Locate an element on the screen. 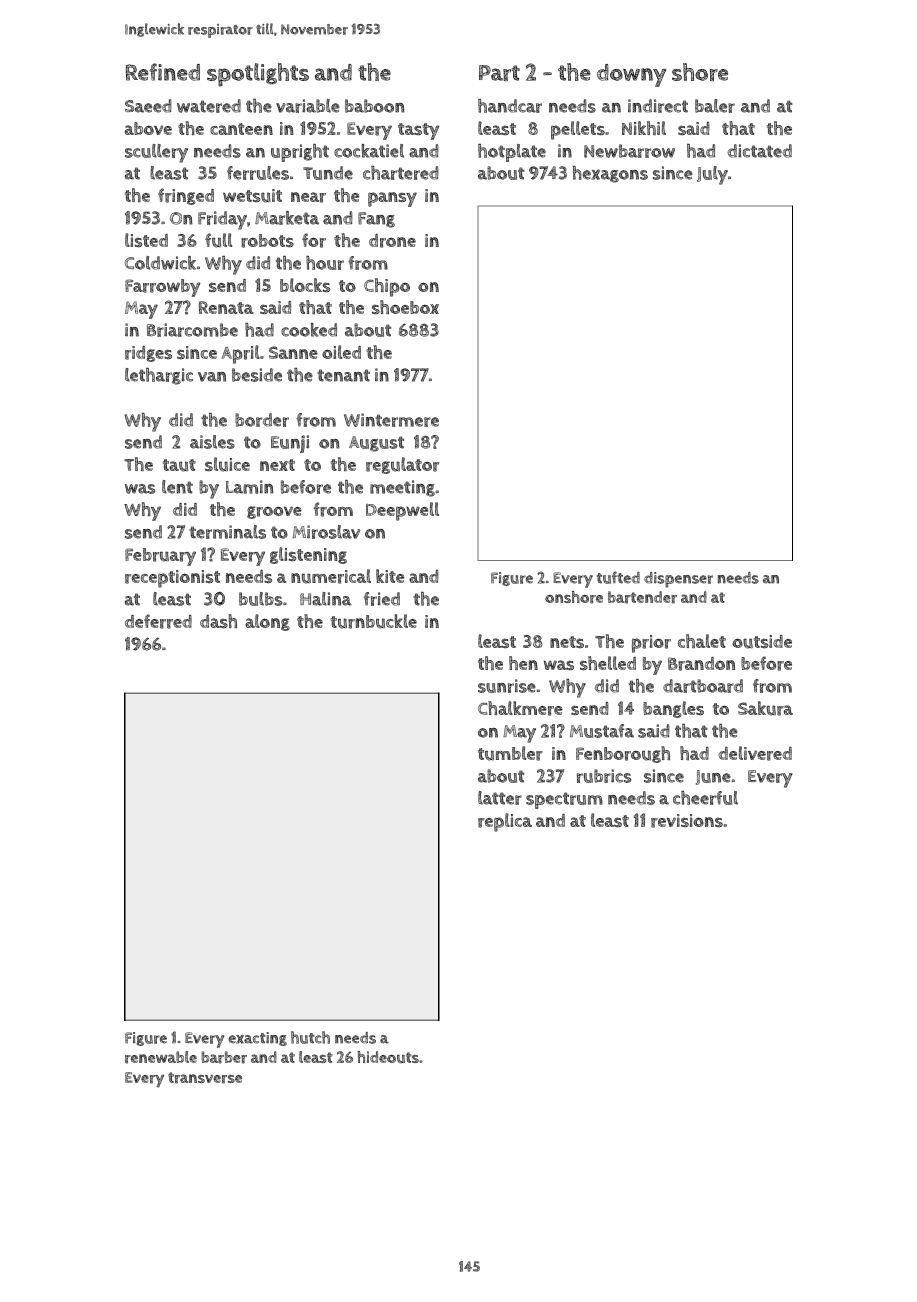 This screenshot has height=1302, width=917. along is located at coordinates (267, 622).
